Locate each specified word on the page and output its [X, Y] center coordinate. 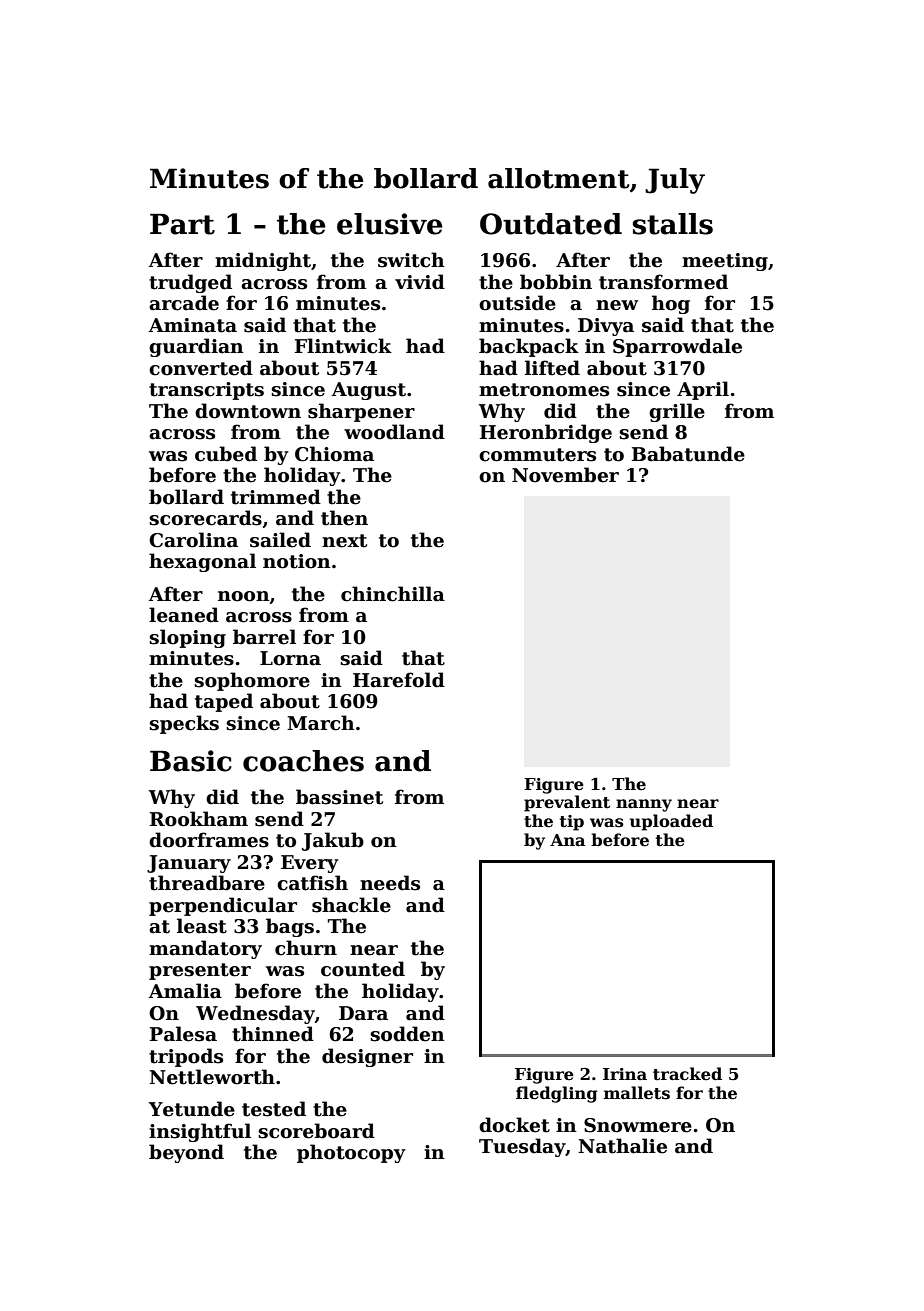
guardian [196, 347]
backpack [529, 347]
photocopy [351, 1153]
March [321, 723]
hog [671, 304]
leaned [184, 615]
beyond [186, 1153]
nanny [644, 805]
